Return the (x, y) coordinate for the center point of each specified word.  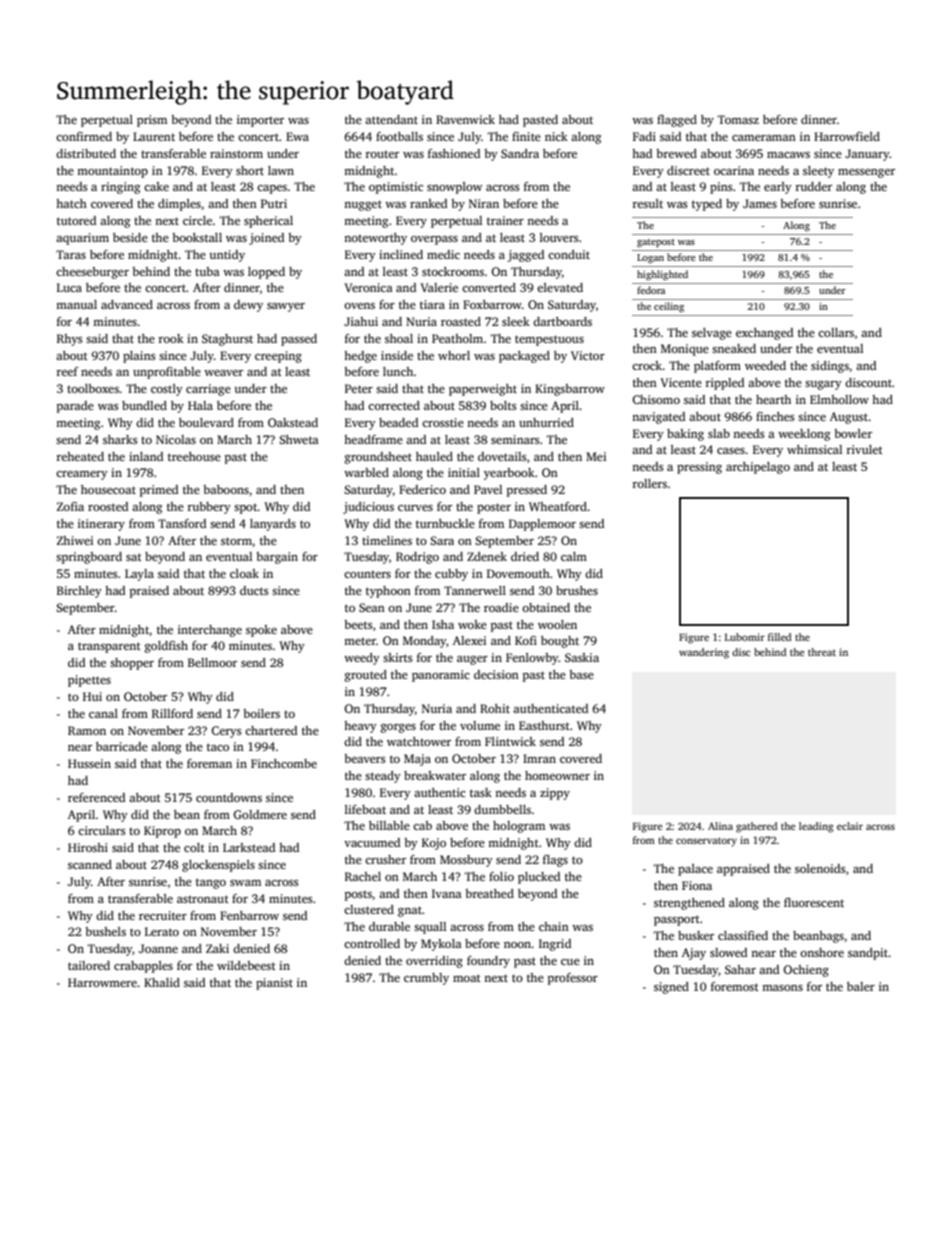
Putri (274, 203)
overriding (434, 962)
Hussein (89, 763)
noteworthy (375, 239)
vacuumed (372, 842)
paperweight (483, 390)
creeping (278, 357)
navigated (658, 418)
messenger (866, 173)
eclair (850, 826)
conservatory (706, 842)
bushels (105, 931)
